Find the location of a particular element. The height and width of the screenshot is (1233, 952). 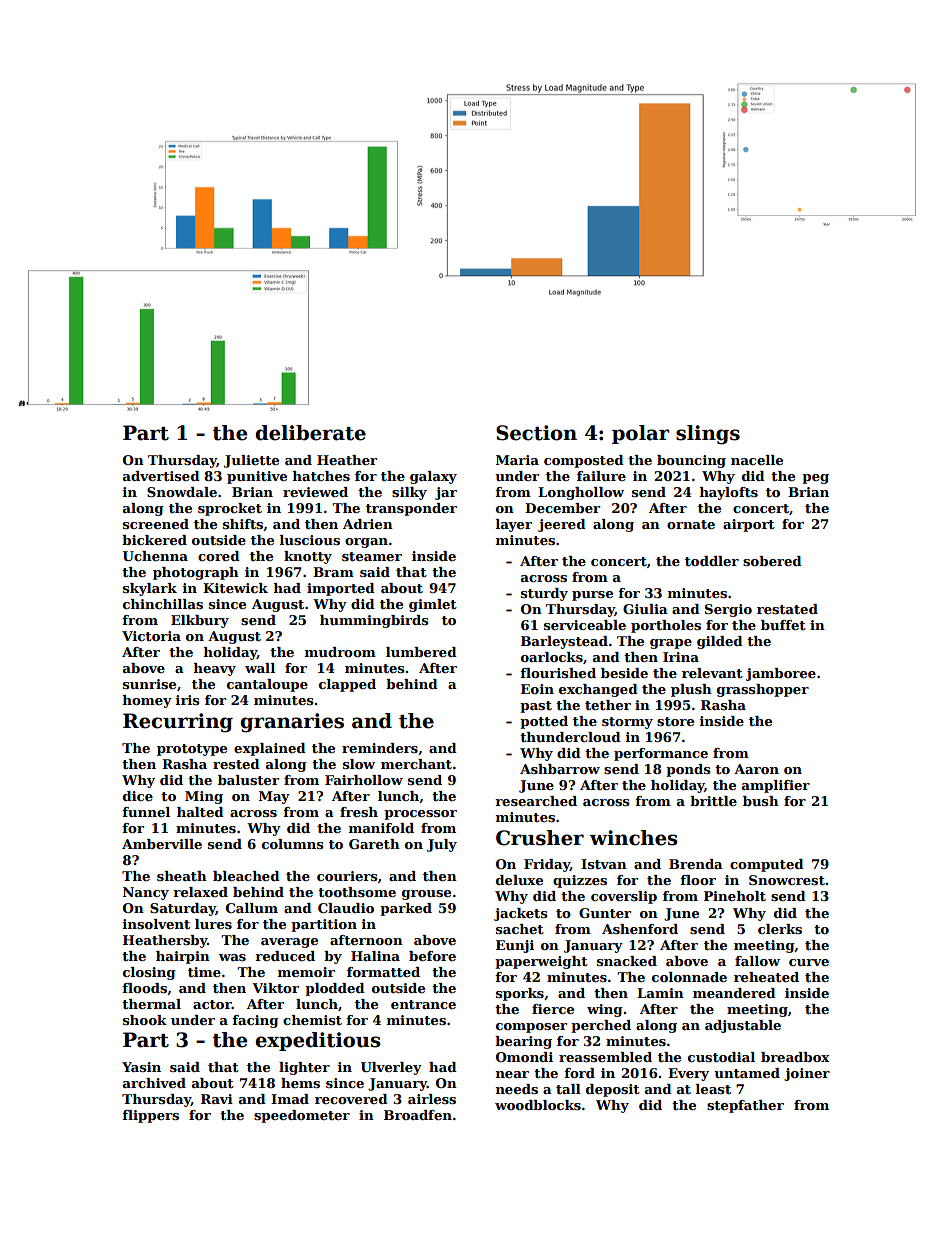

funnel is located at coordinates (146, 812).
